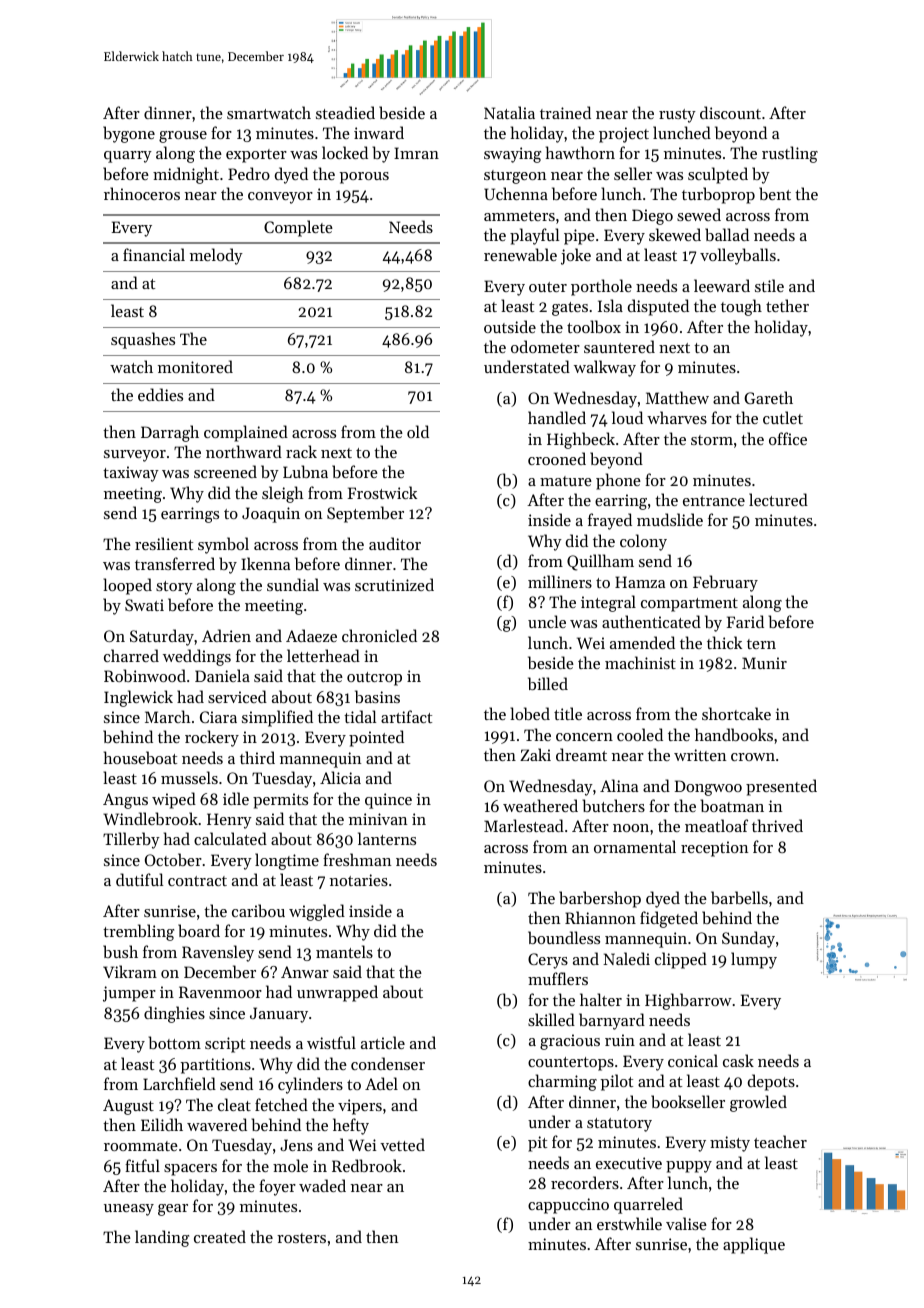 The height and width of the screenshot is (1308, 924). Describe the element at coordinates (162, 1238) in the screenshot. I see `landing` at that location.
